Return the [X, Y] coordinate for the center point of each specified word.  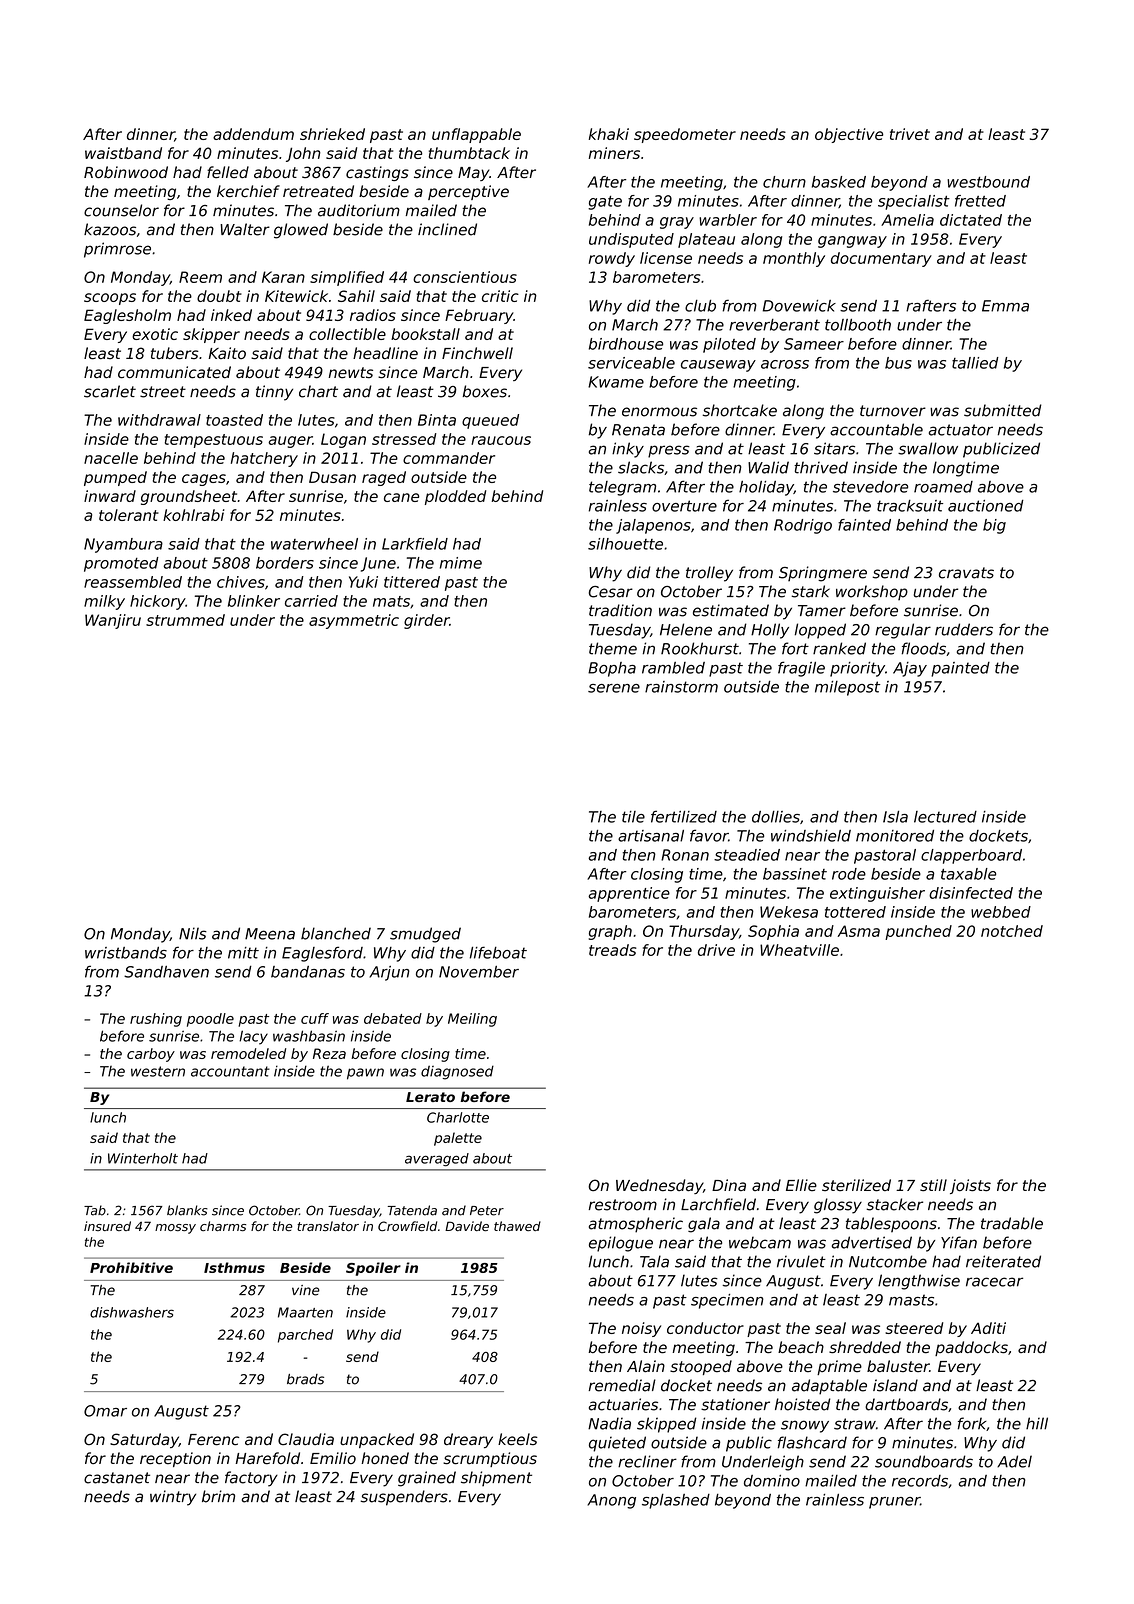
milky [104, 602]
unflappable [476, 135]
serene [614, 688]
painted [960, 669]
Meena [270, 934]
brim [218, 1496]
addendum [253, 134]
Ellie [801, 1185]
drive [716, 950]
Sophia [773, 932]
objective [849, 135]
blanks [187, 1210]
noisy [641, 1329]
